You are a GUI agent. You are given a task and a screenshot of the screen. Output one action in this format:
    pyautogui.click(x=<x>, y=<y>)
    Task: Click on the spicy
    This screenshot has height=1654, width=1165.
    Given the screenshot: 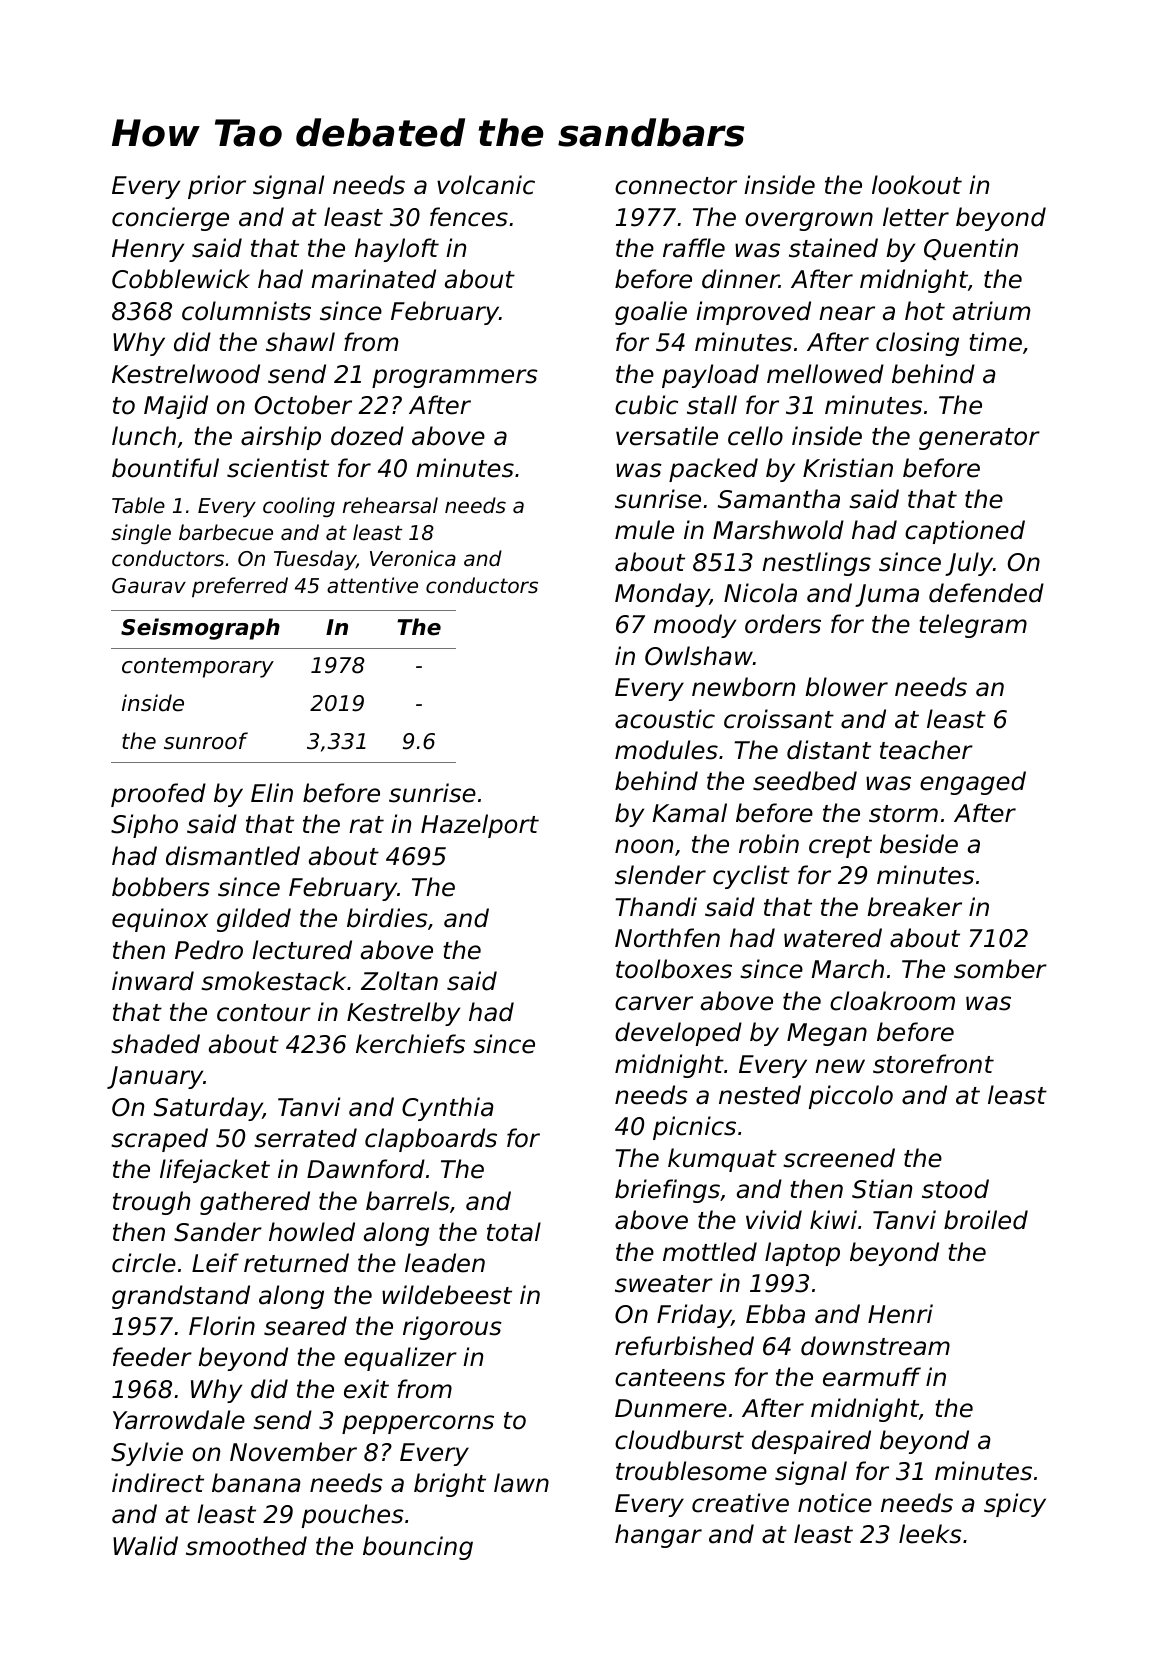 What is the action you would take?
    pyautogui.click(x=1015, y=1505)
